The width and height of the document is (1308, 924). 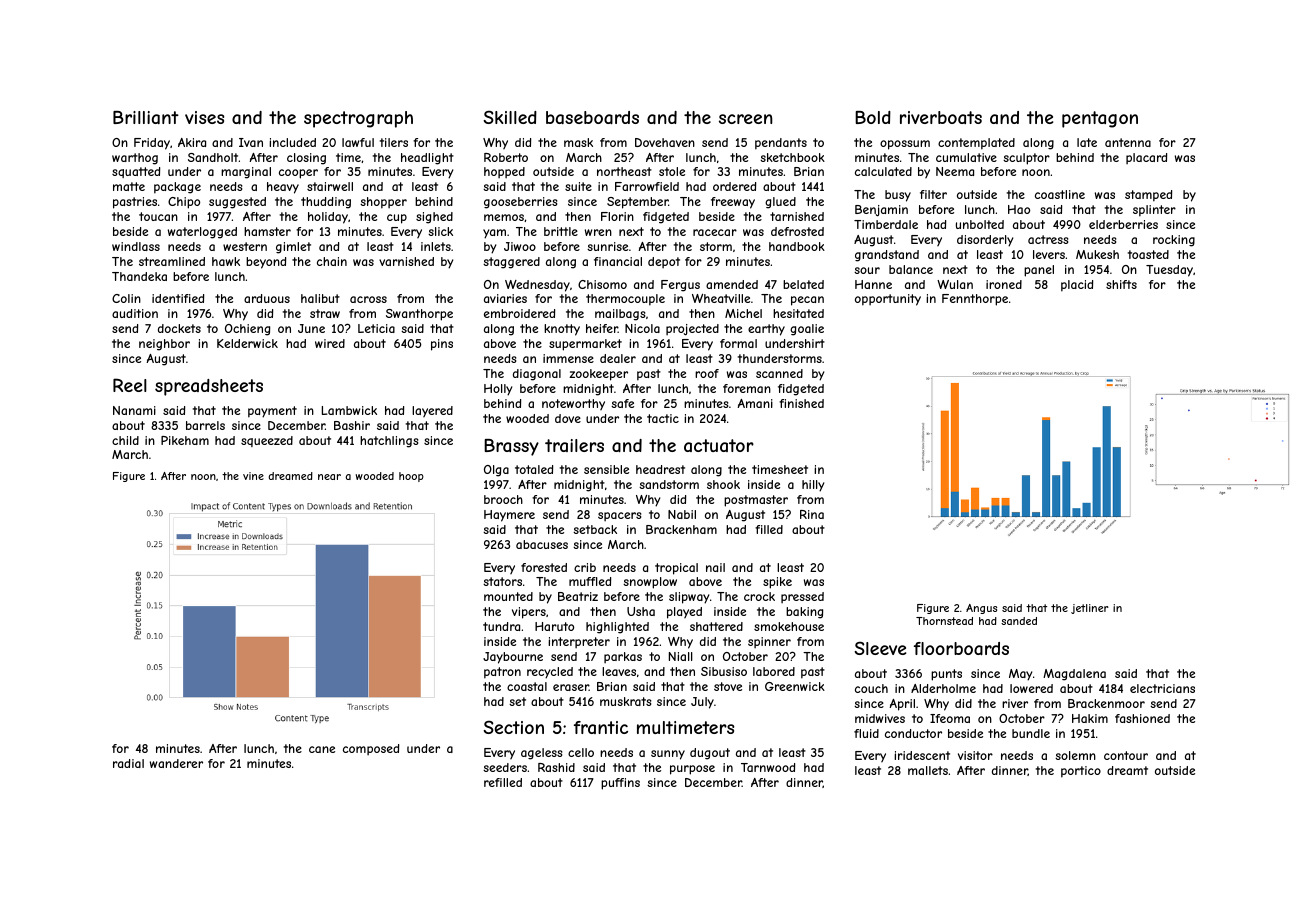 I want to click on wren, so click(x=598, y=232).
